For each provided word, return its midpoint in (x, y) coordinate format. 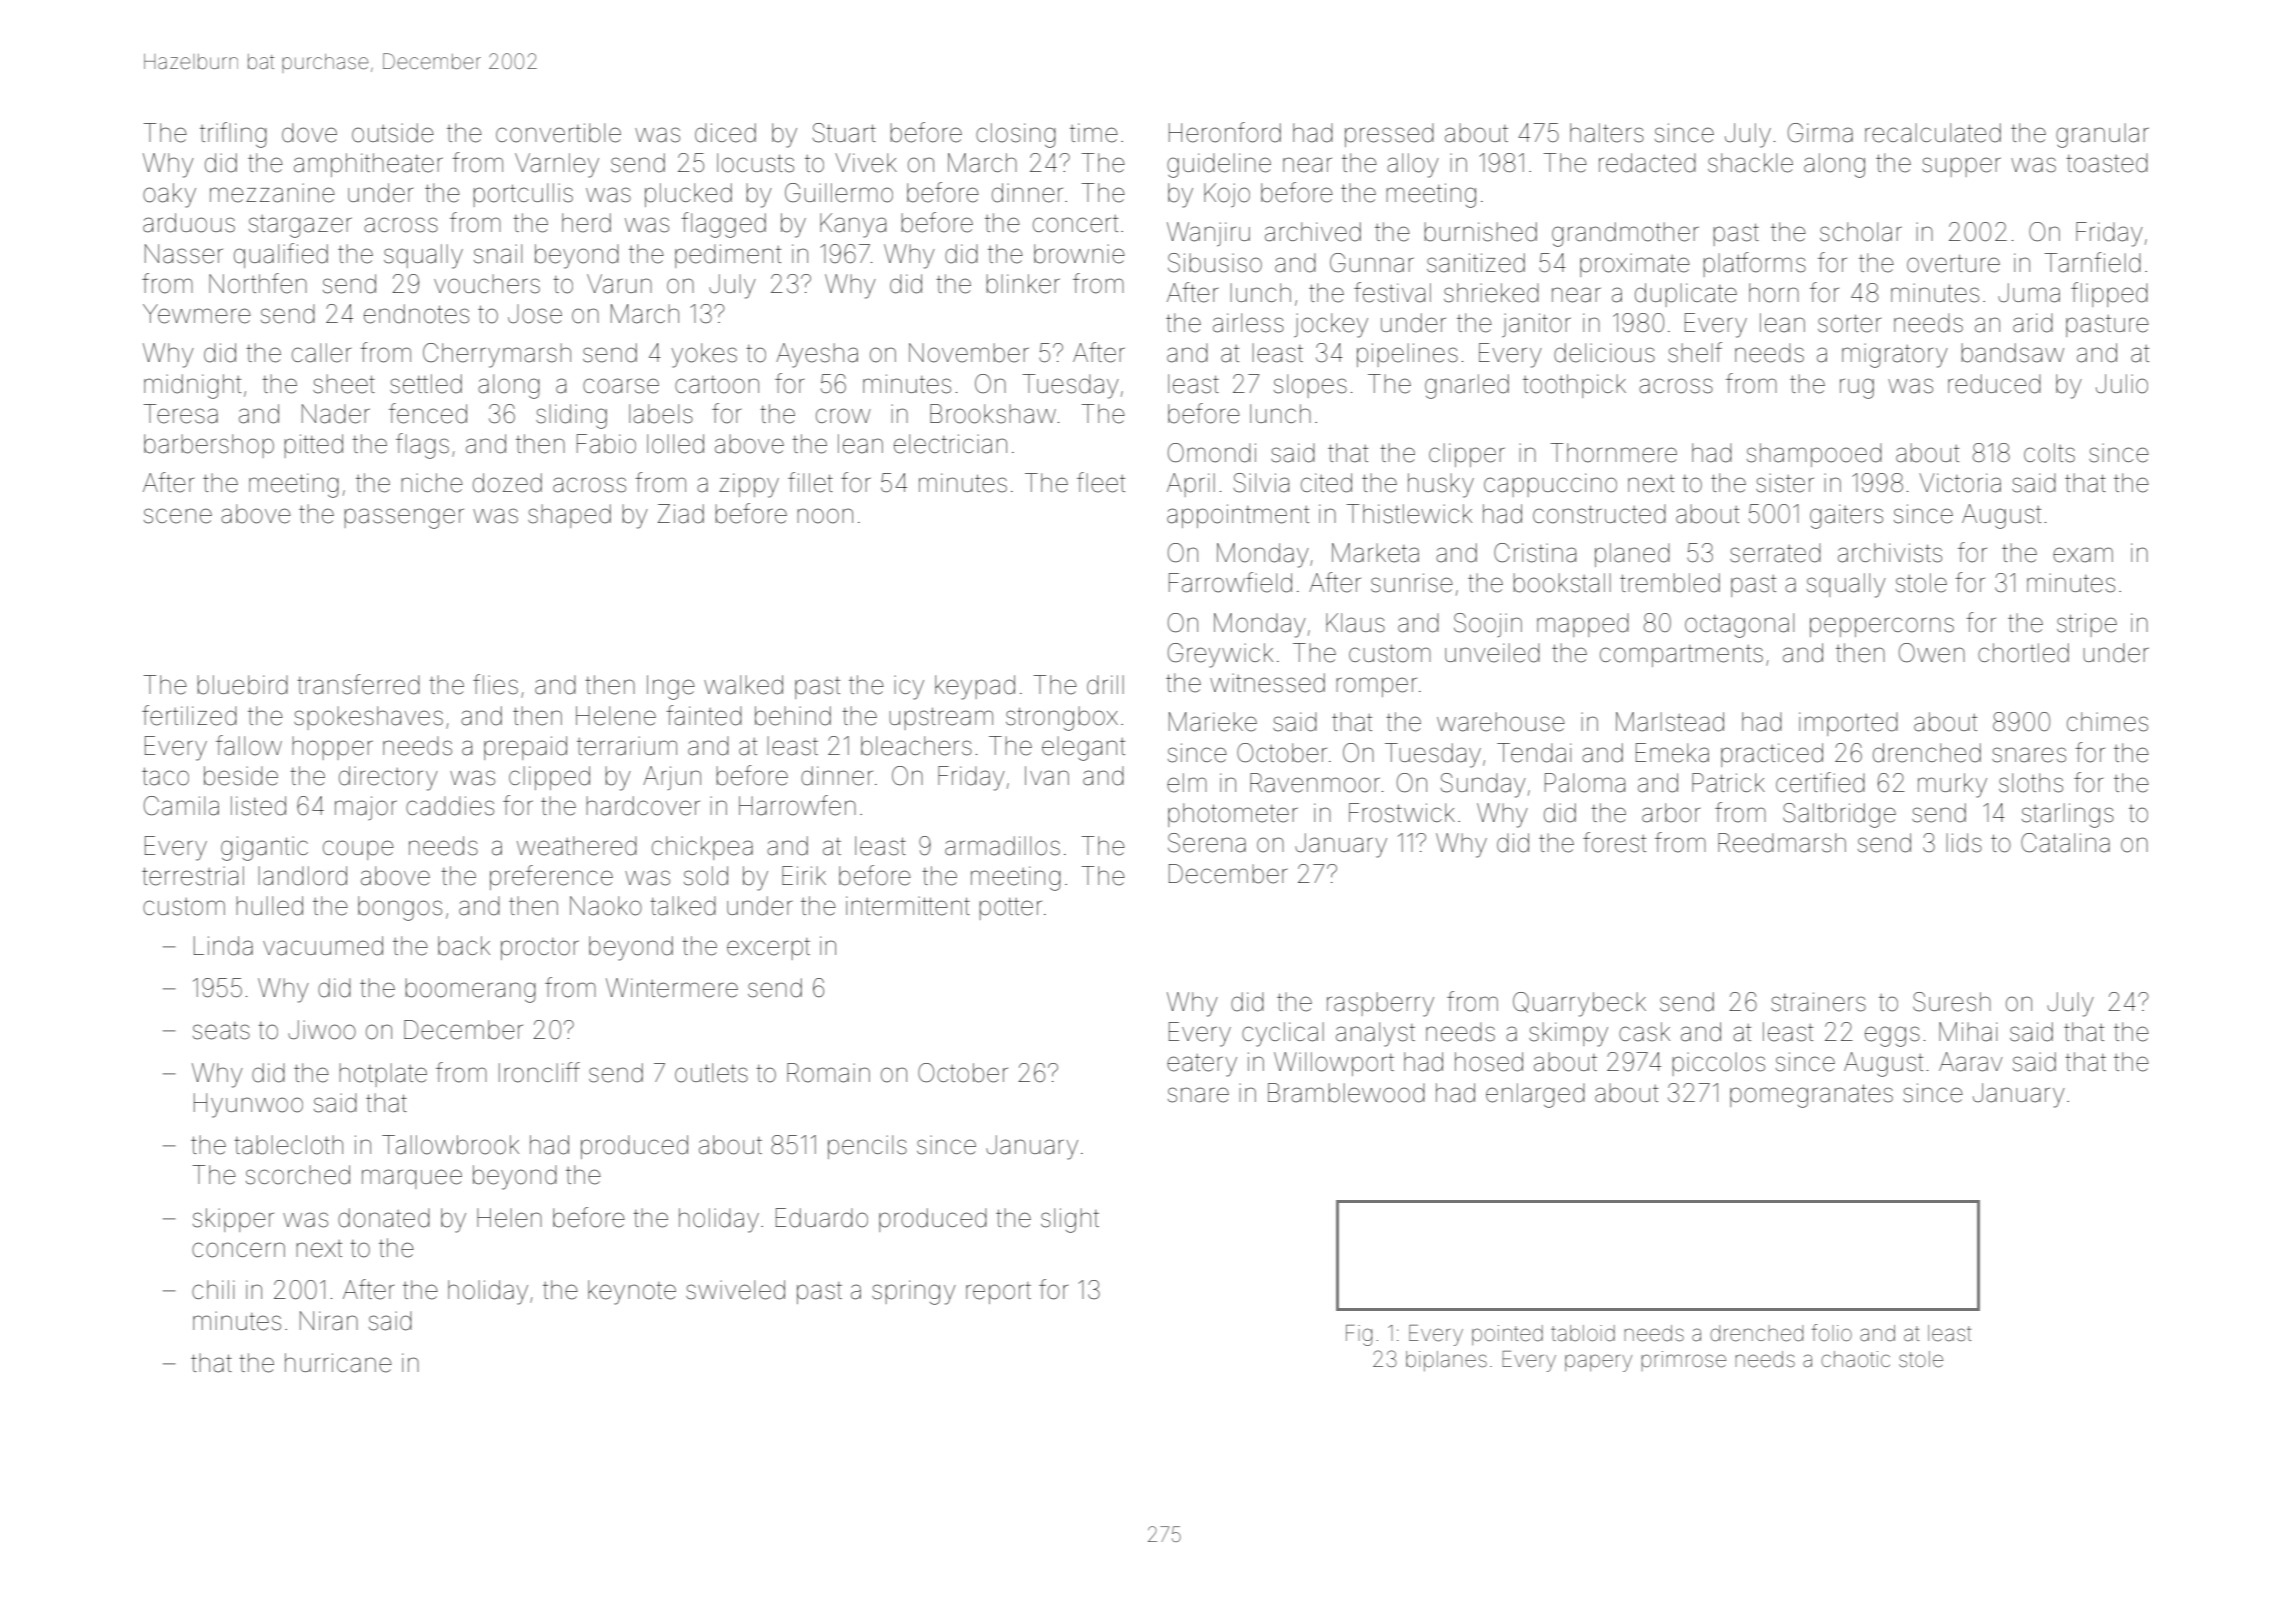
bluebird (242, 685)
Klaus (1355, 623)
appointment (1238, 516)
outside (393, 133)
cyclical (1283, 1034)
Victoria (1960, 483)
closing (1016, 135)
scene (178, 516)
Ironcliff (539, 1072)
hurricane (338, 1363)
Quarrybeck (1579, 1004)
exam (2083, 555)
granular (2102, 135)
